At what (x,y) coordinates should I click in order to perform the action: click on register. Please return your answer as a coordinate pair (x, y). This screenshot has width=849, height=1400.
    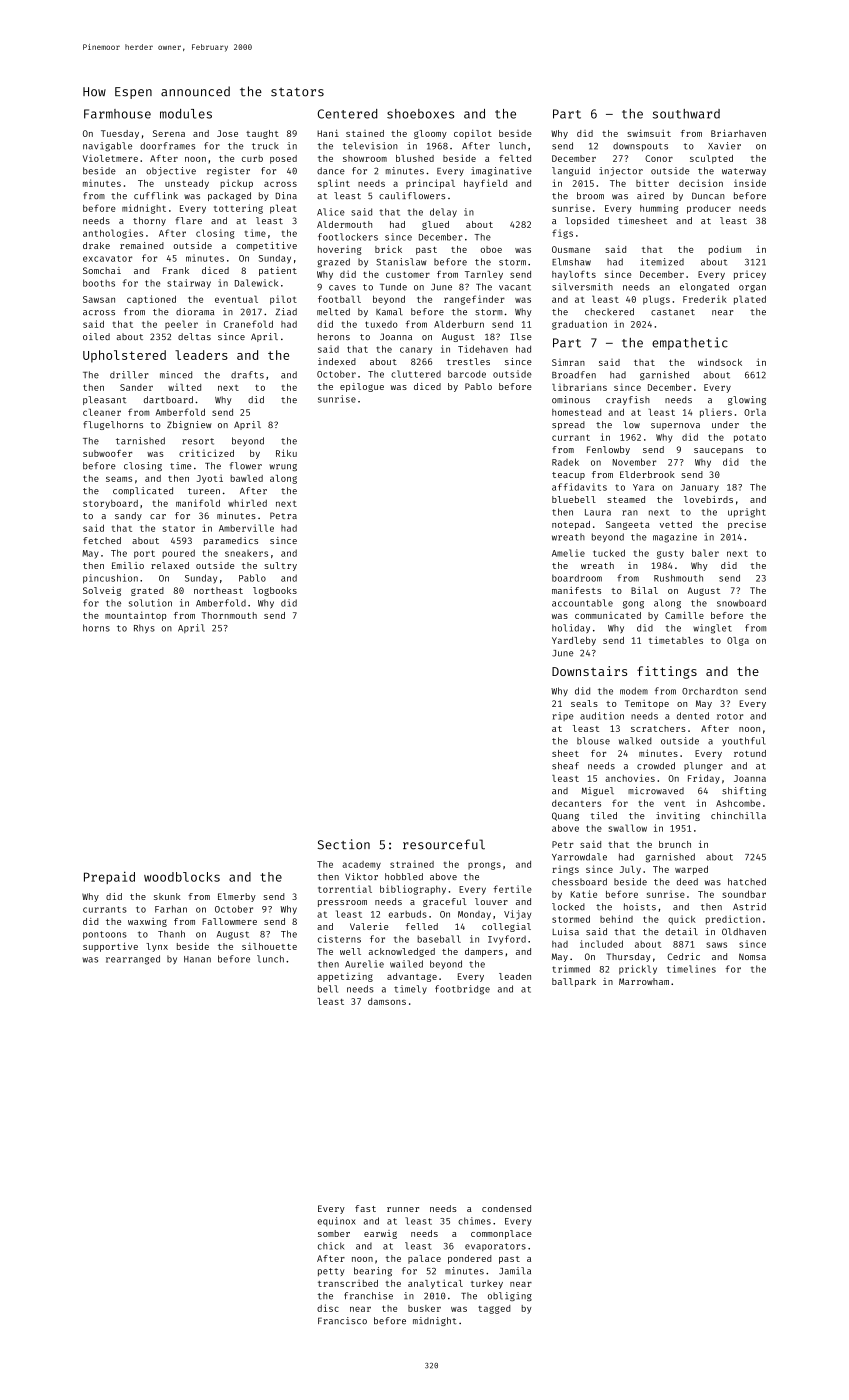
    Looking at the image, I should click on (228, 171).
